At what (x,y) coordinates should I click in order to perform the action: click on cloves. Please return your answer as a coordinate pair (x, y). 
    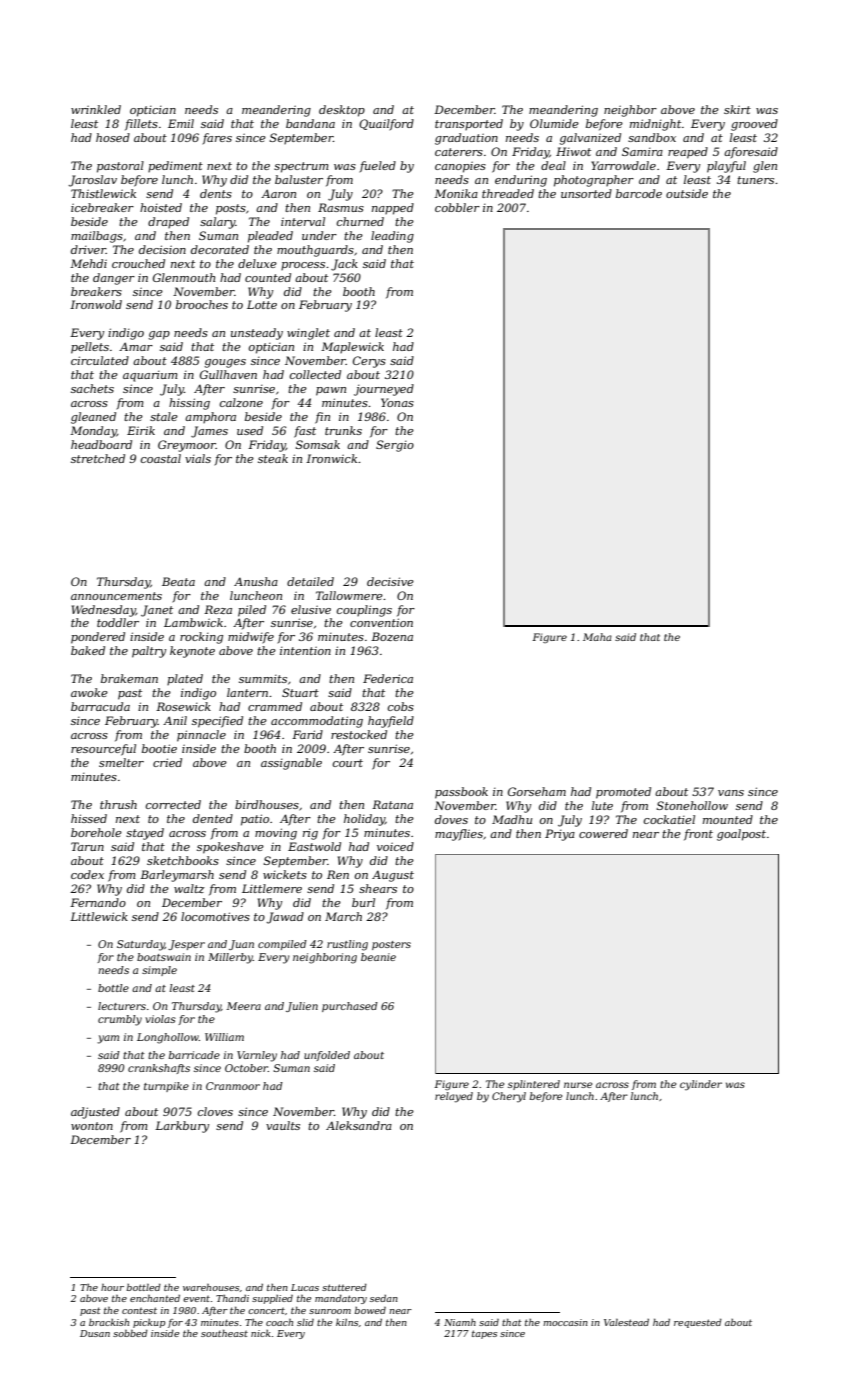
    Looking at the image, I should click on (215, 1111).
